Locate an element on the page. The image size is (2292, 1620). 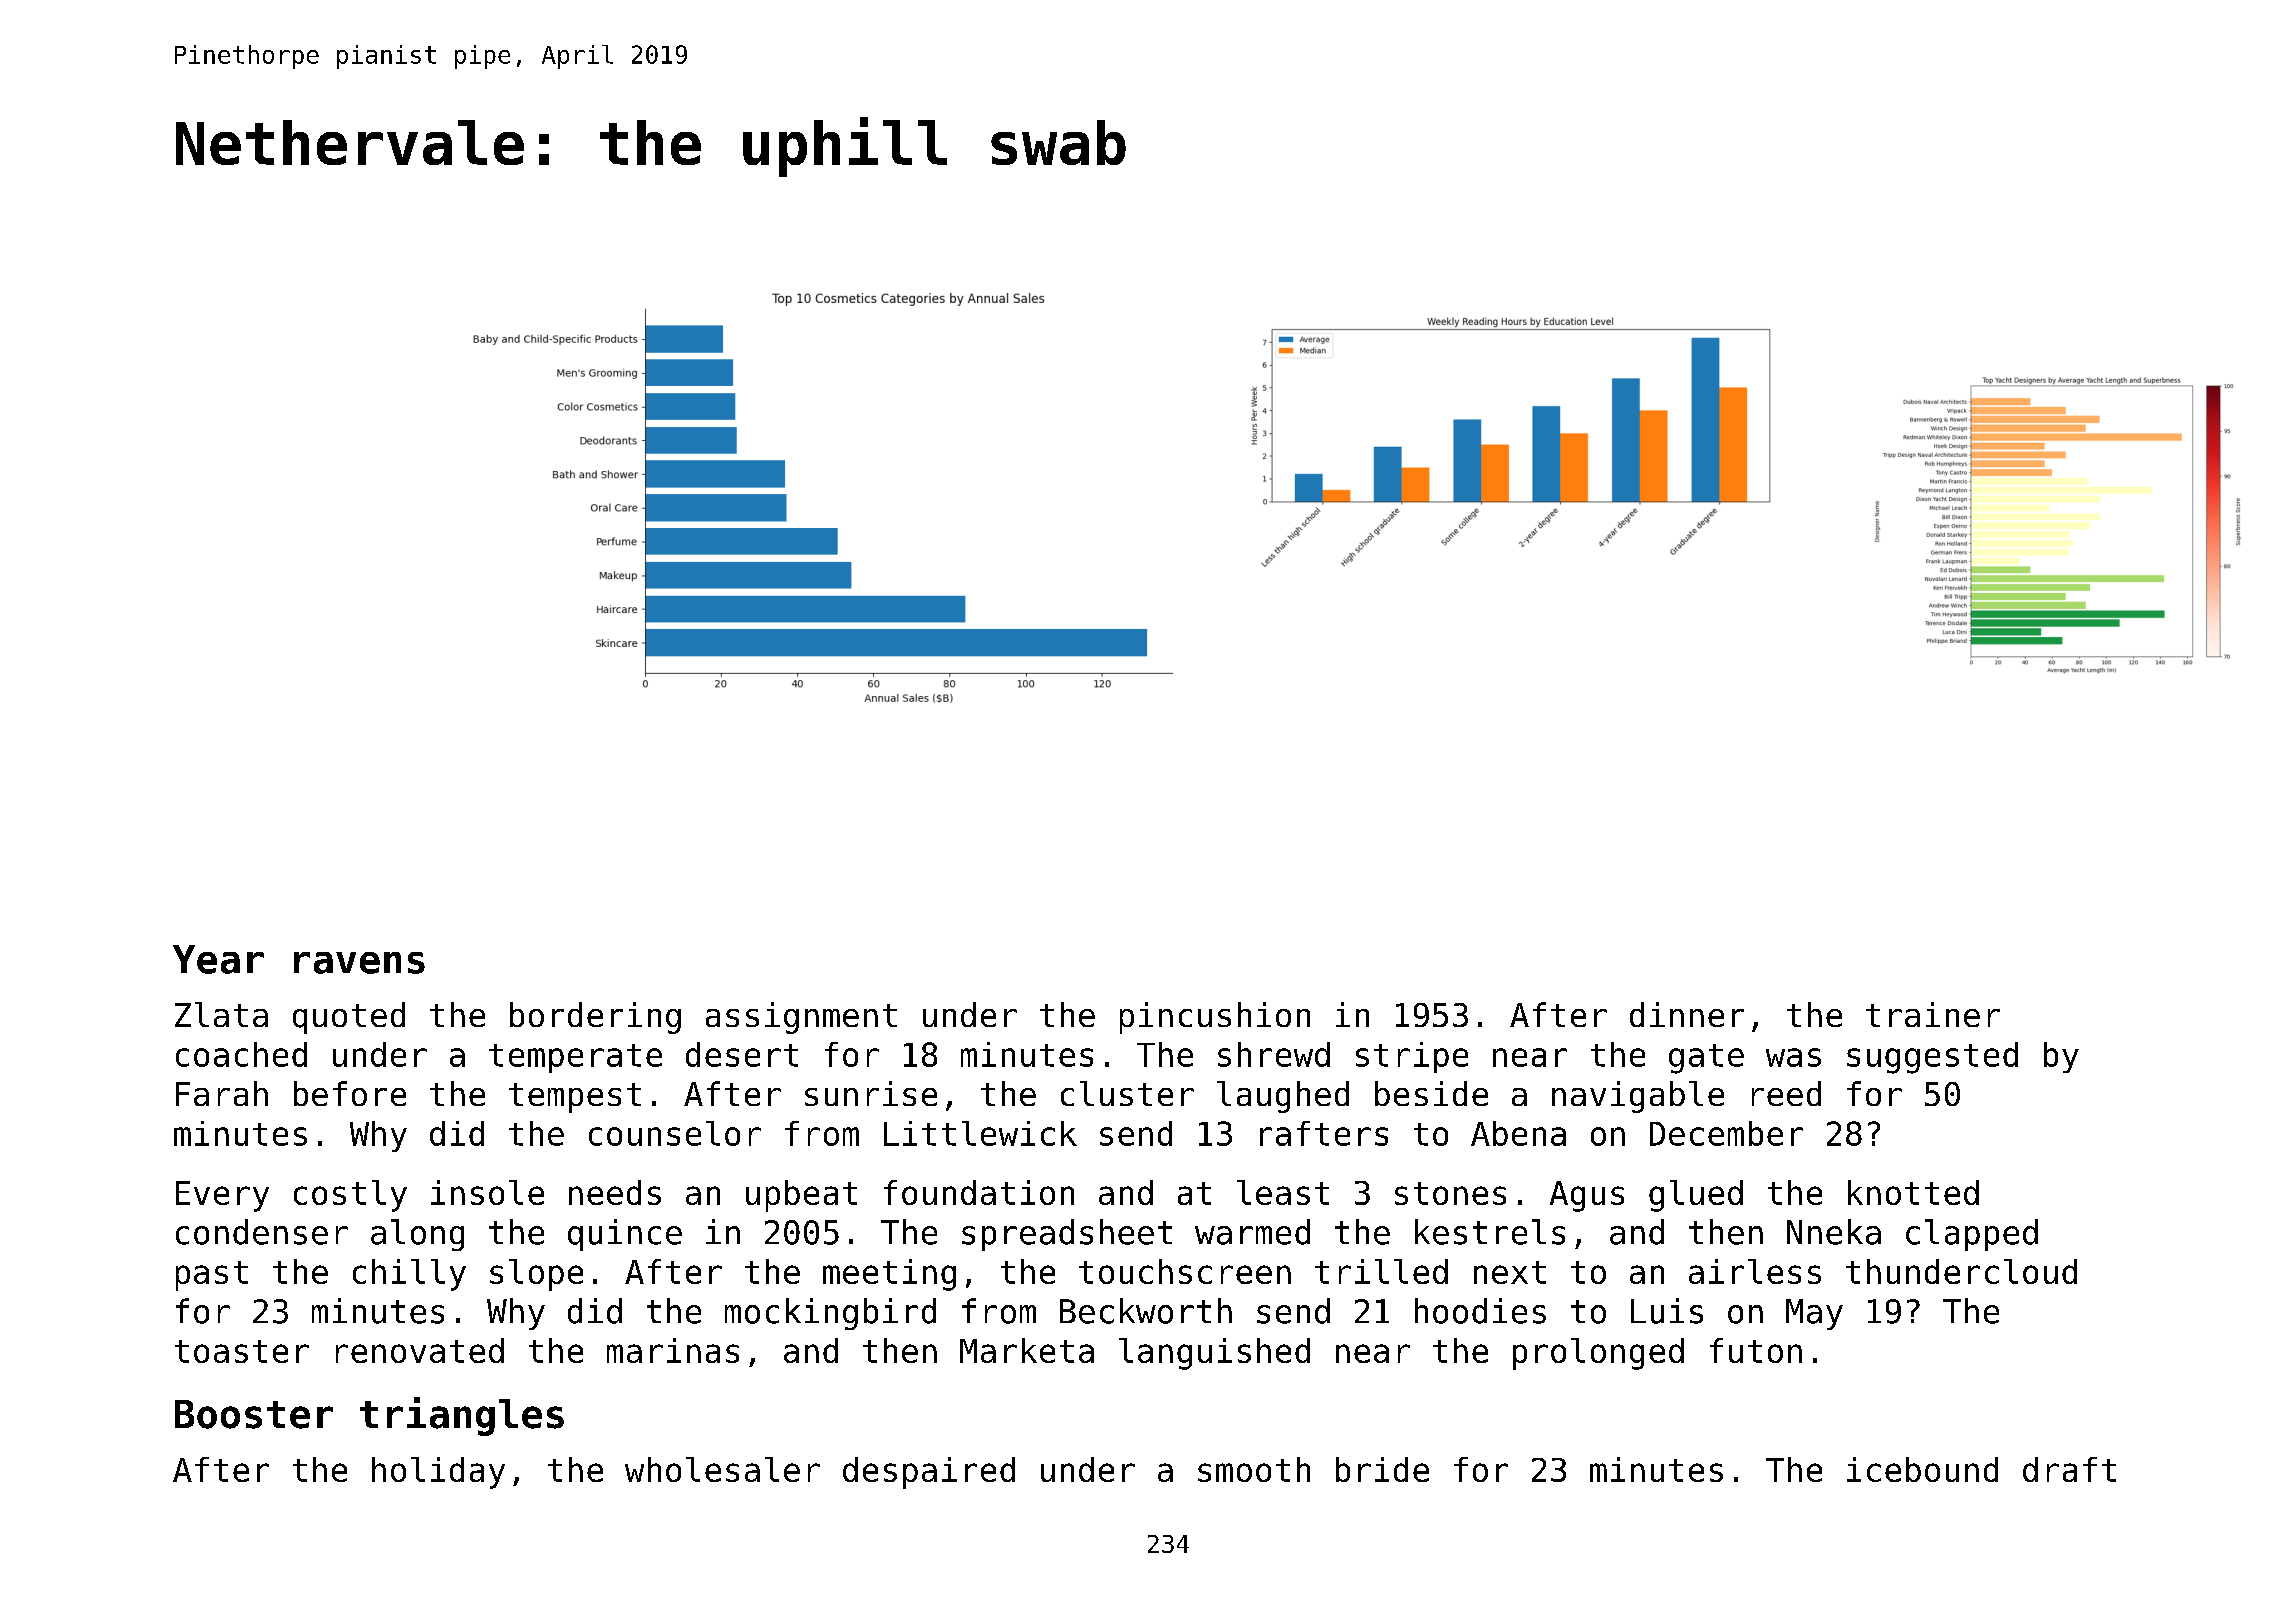
Zlata is located at coordinates (221, 1014).
